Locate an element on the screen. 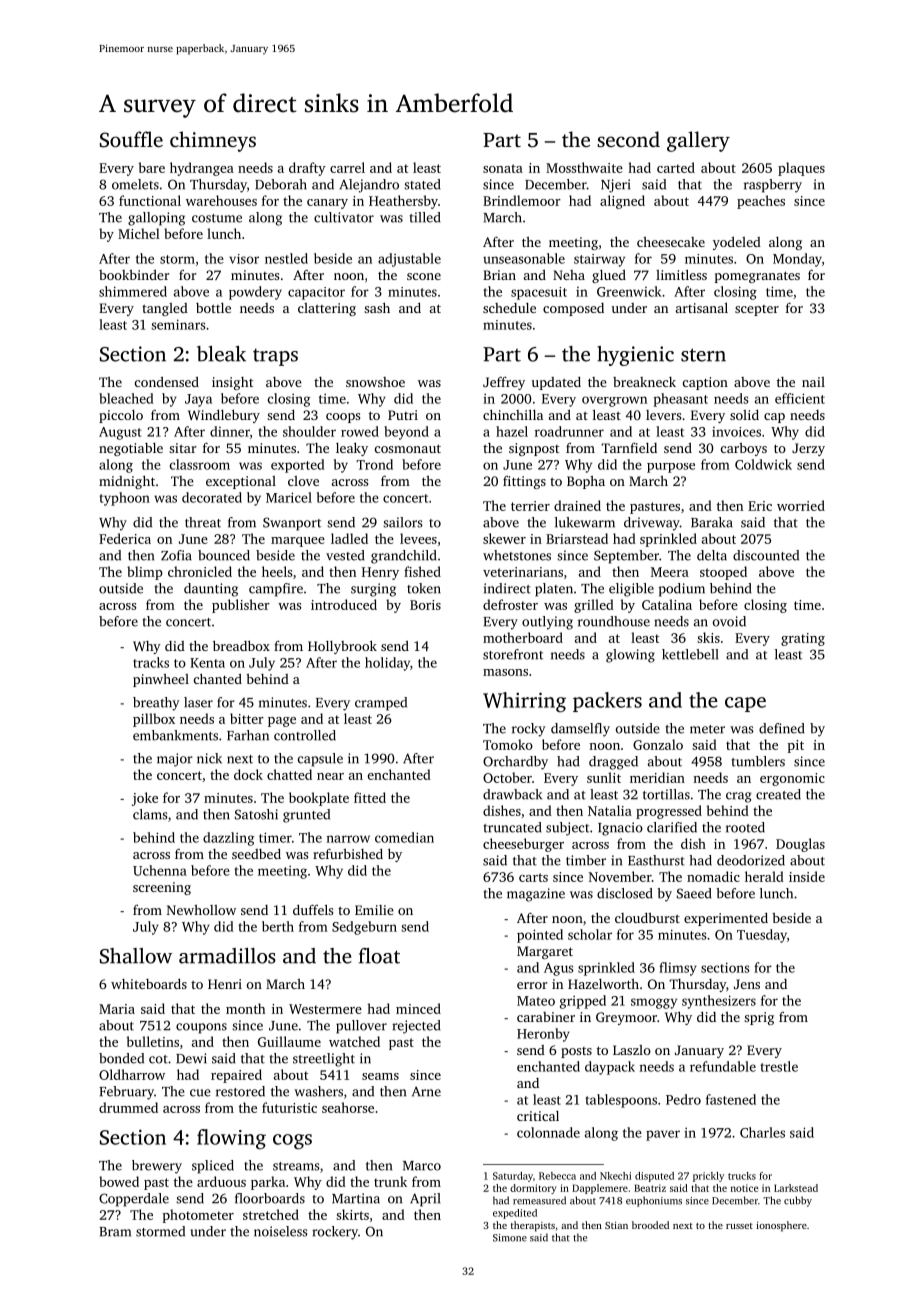  typhoon is located at coordinates (124, 499).
